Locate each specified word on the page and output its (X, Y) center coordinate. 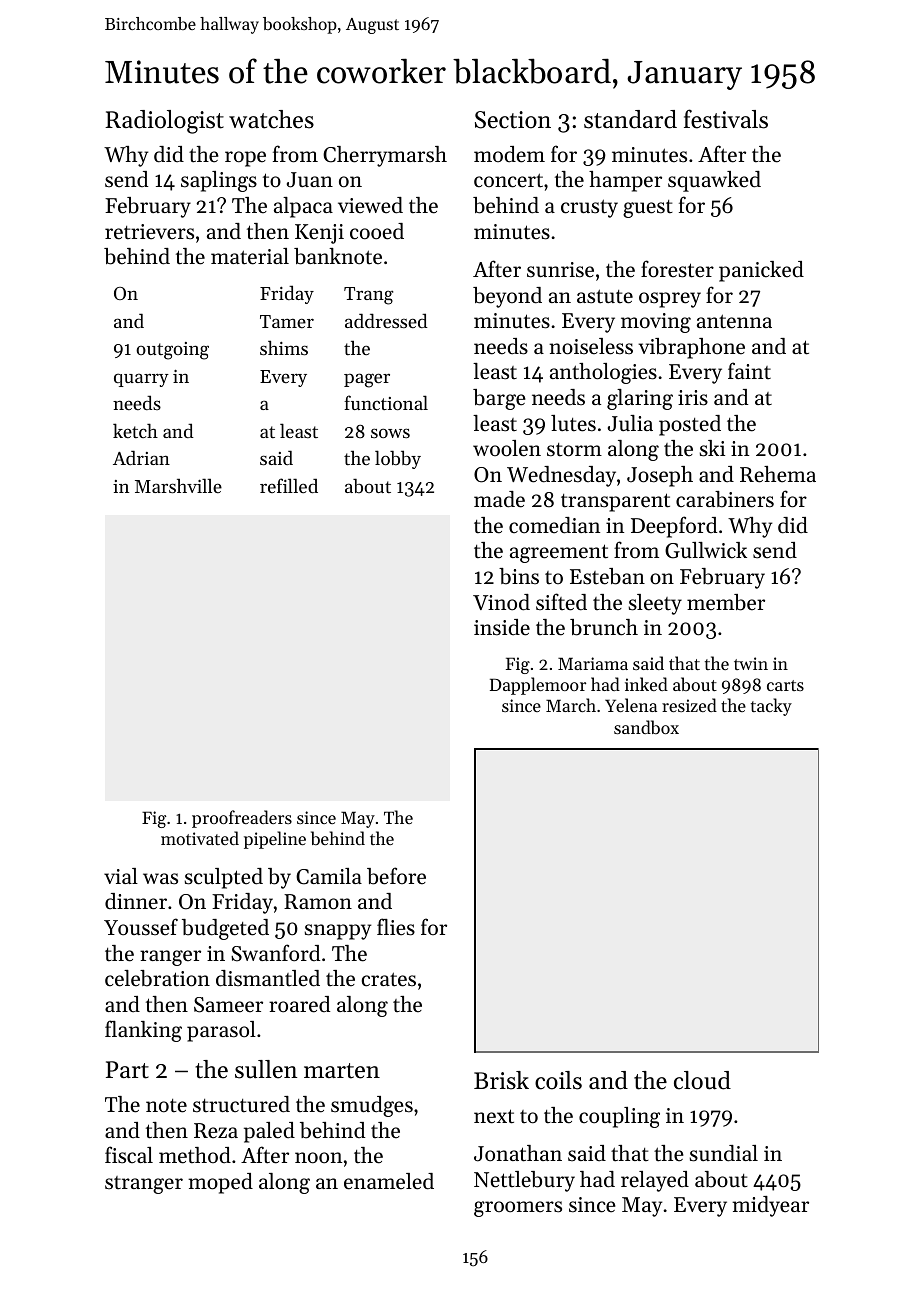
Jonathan (518, 1153)
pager (367, 380)
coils (558, 1080)
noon (318, 1158)
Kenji (319, 234)
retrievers (149, 232)
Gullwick (706, 550)
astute (605, 296)
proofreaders (242, 819)
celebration (157, 978)
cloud (702, 1080)
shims (284, 347)
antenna (734, 321)
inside (502, 627)
